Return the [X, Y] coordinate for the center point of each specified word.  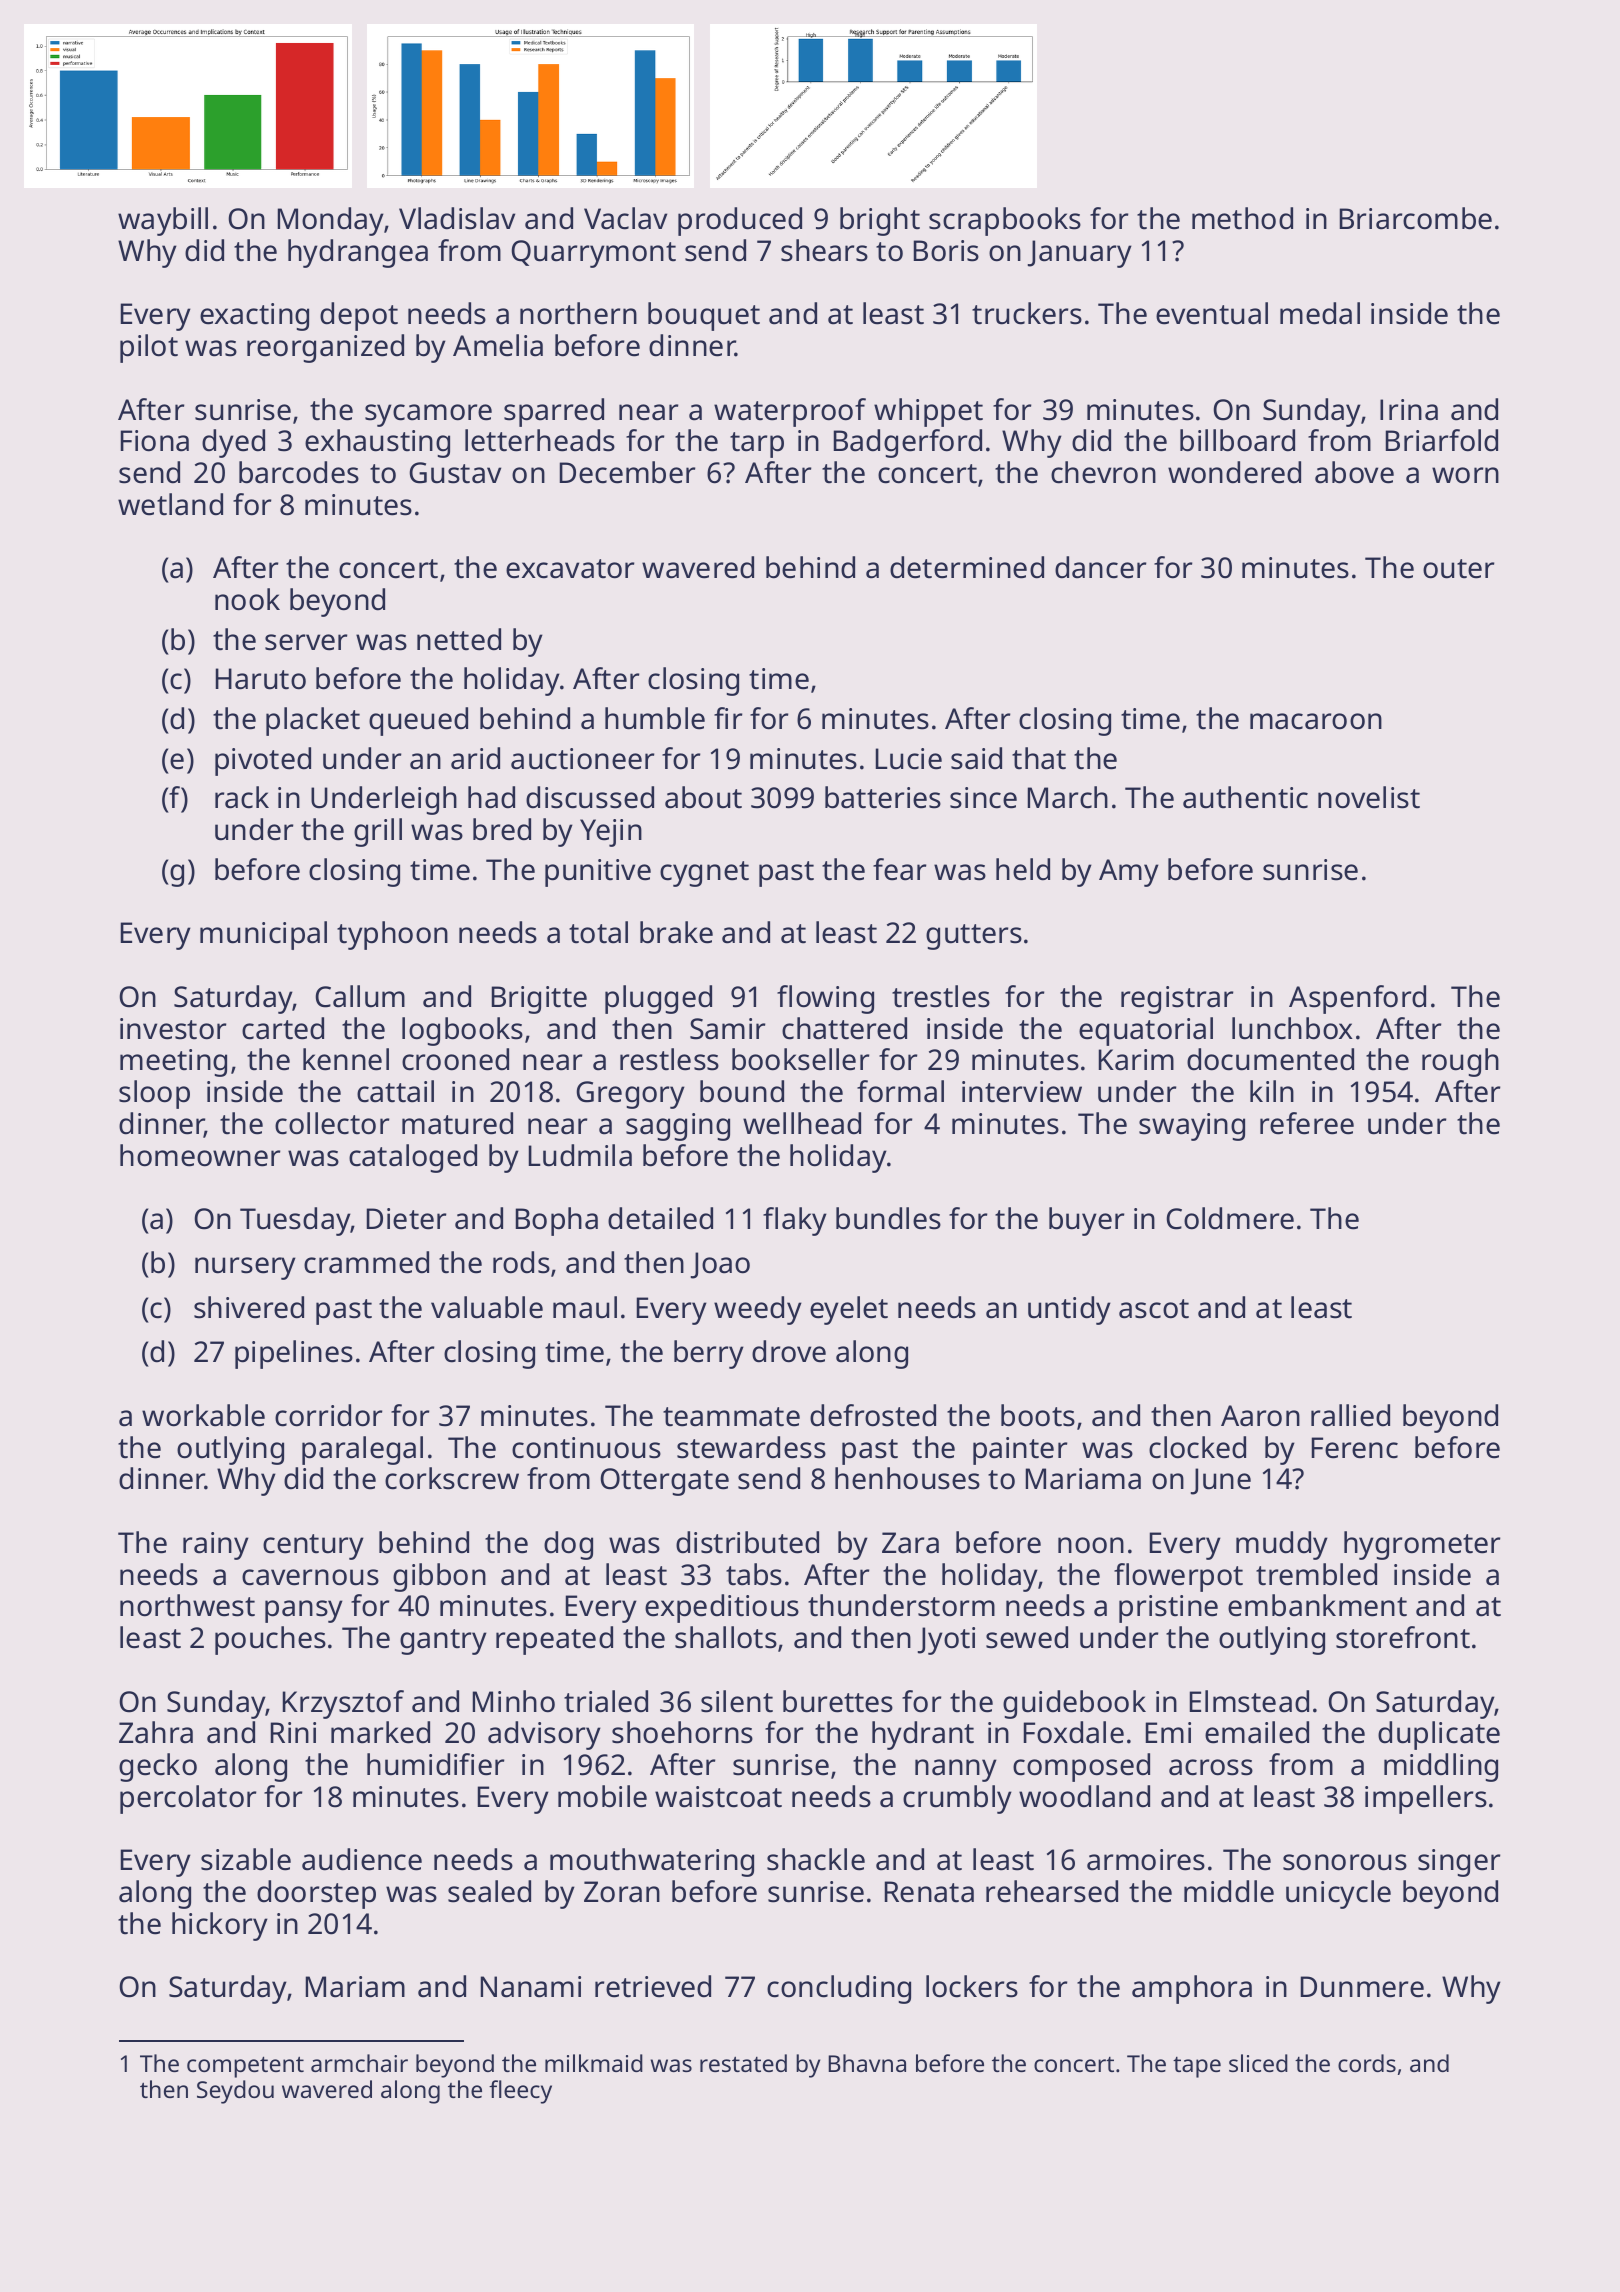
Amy [1129, 873]
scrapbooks [1005, 221]
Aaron [1260, 1416]
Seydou [235, 2092]
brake [676, 932]
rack [242, 797]
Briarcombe [1416, 218]
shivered [249, 1307]
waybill [163, 221]
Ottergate [664, 1482]
